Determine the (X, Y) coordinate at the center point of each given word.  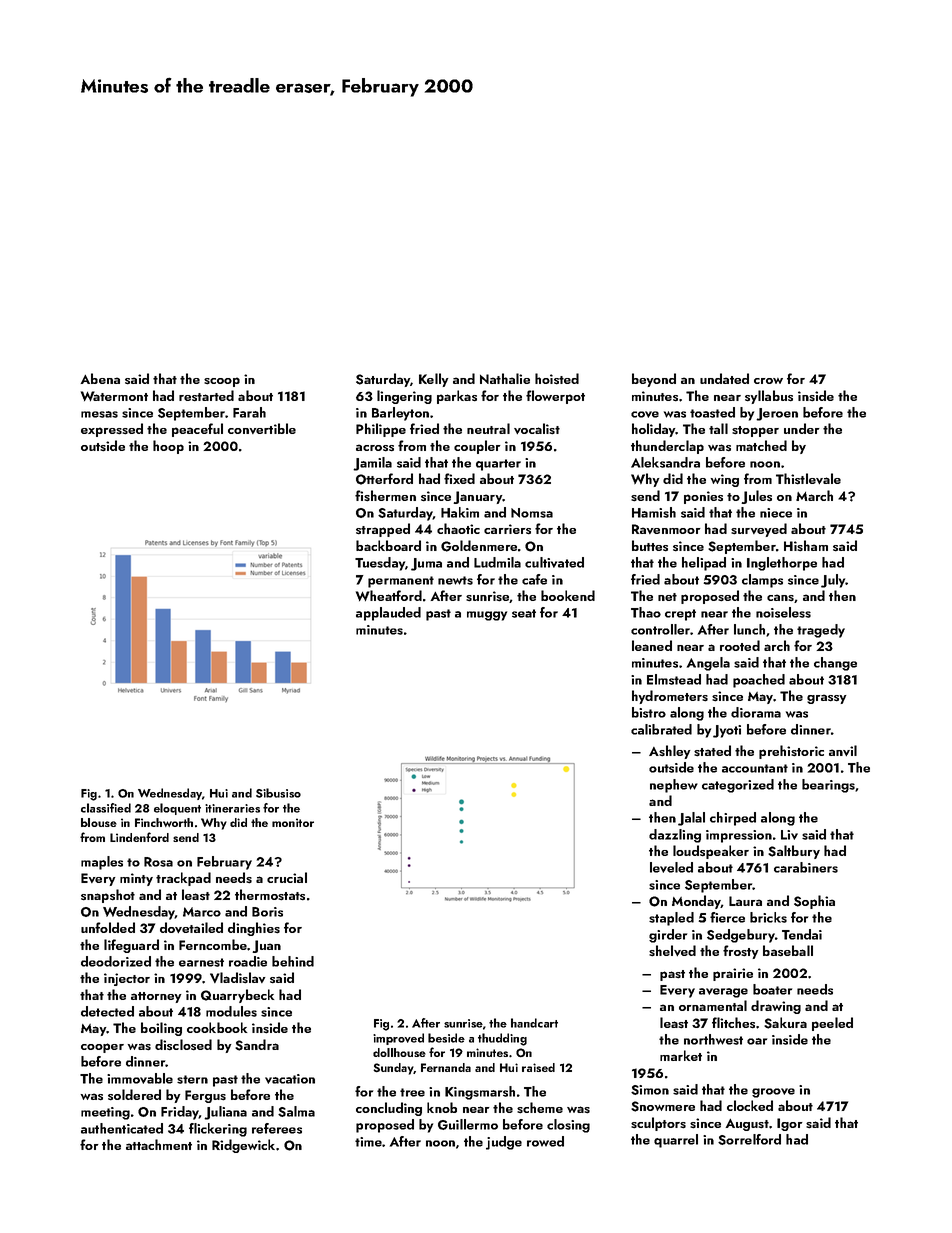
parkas (457, 397)
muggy (487, 616)
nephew (674, 786)
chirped (733, 819)
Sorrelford (749, 1139)
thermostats (270, 895)
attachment (159, 1144)
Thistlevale (808, 479)
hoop (168, 447)
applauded (388, 614)
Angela (708, 664)
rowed (545, 1141)
